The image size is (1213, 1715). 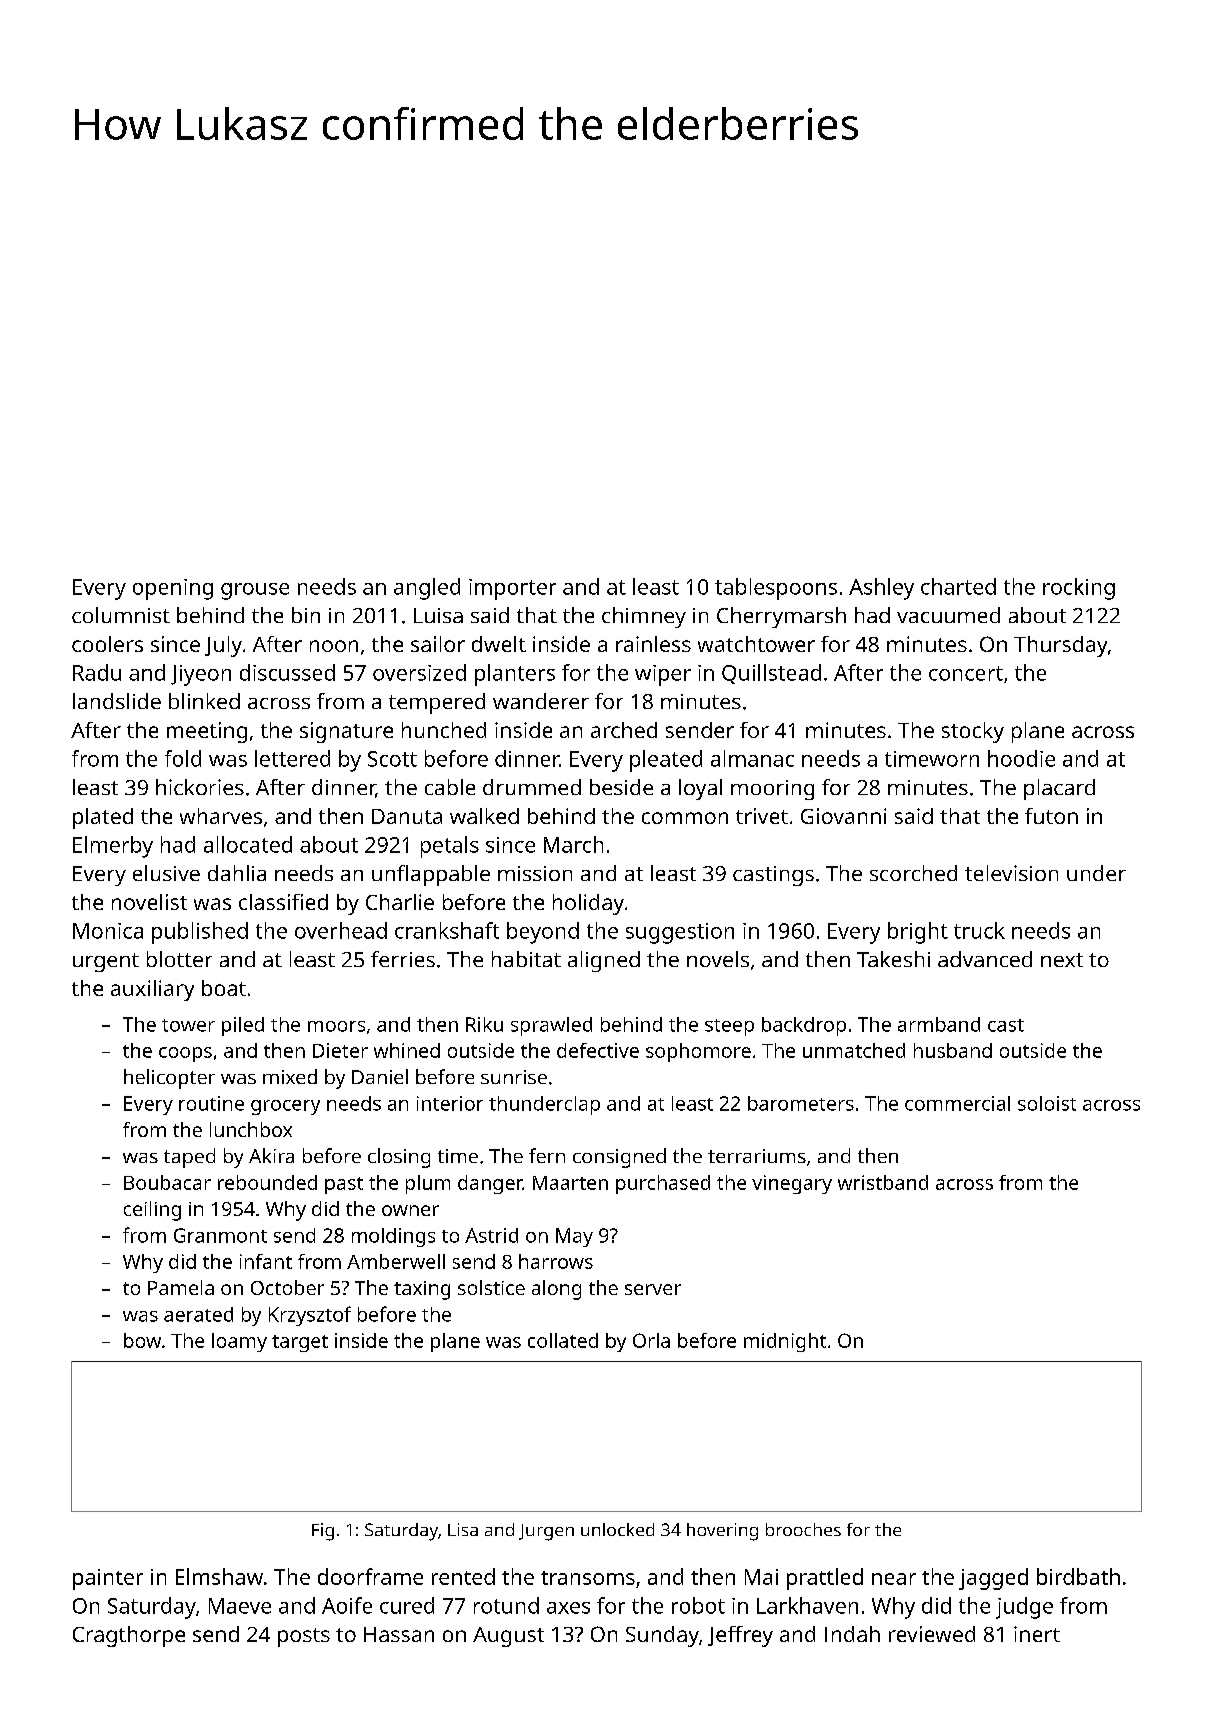 What do you see at coordinates (624, 730) in the document?
I see `arched` at bounding box center [624, 730].
